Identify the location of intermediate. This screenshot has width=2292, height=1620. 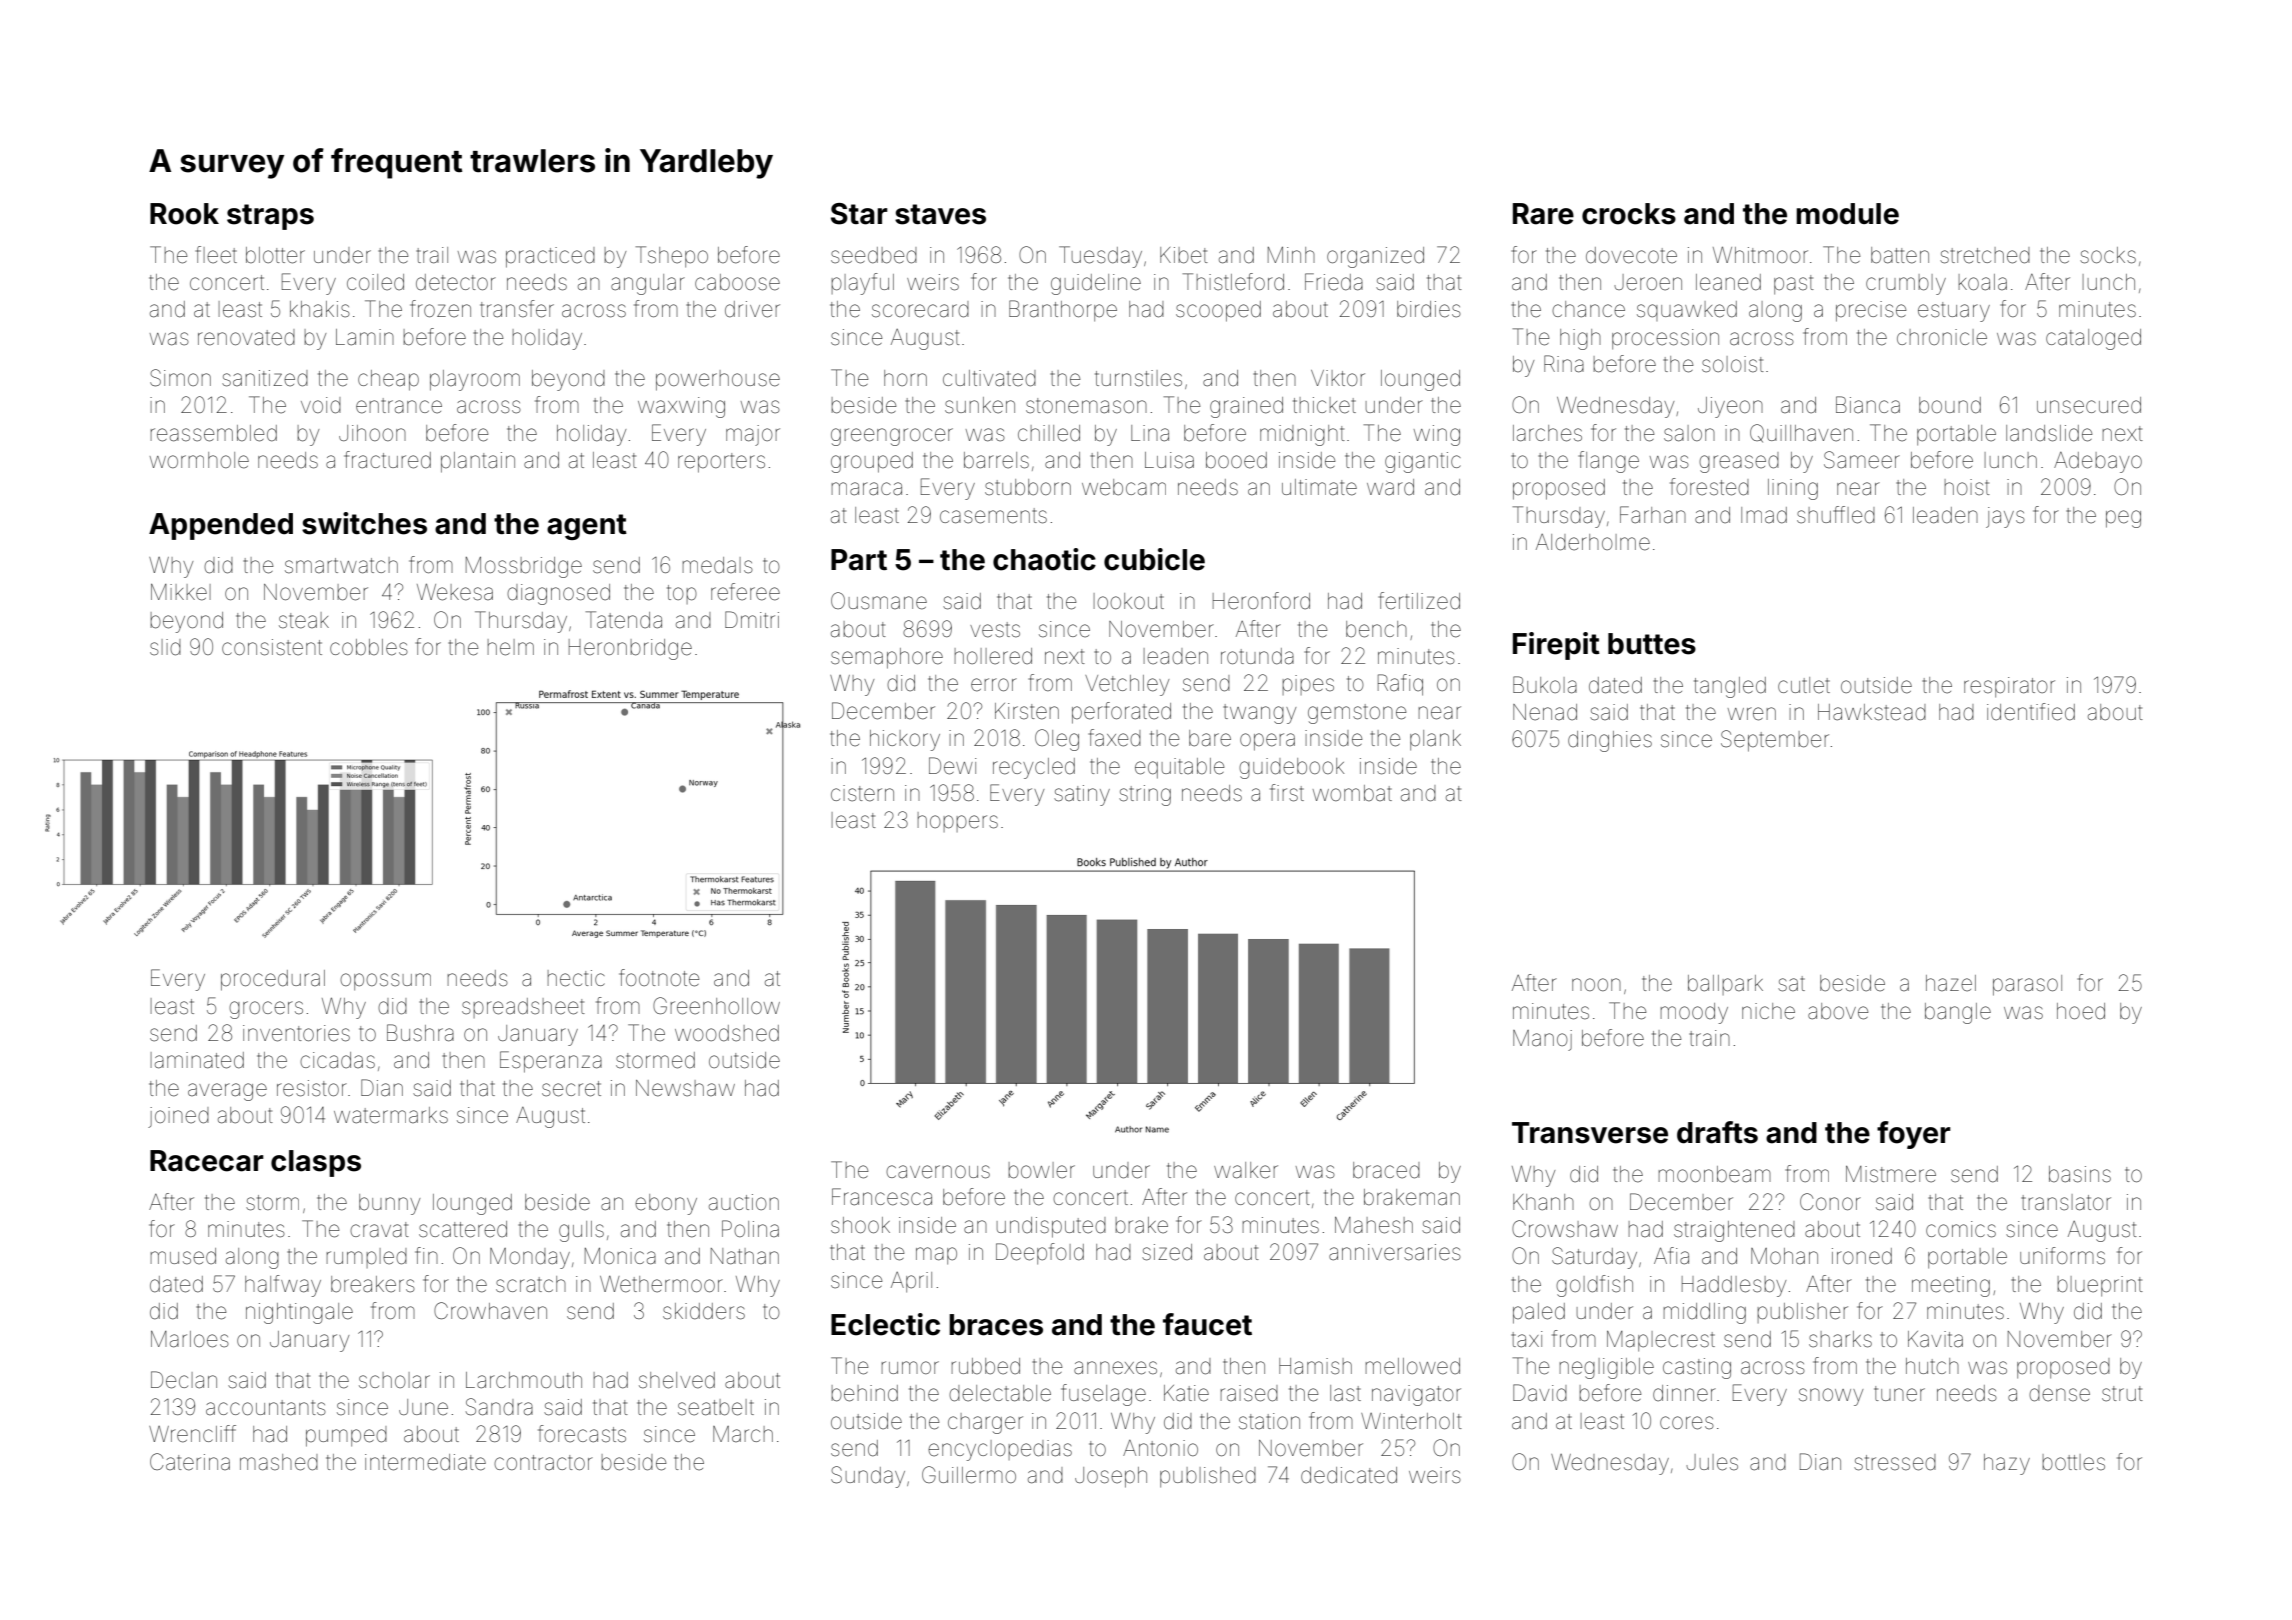
(425, 1462).
